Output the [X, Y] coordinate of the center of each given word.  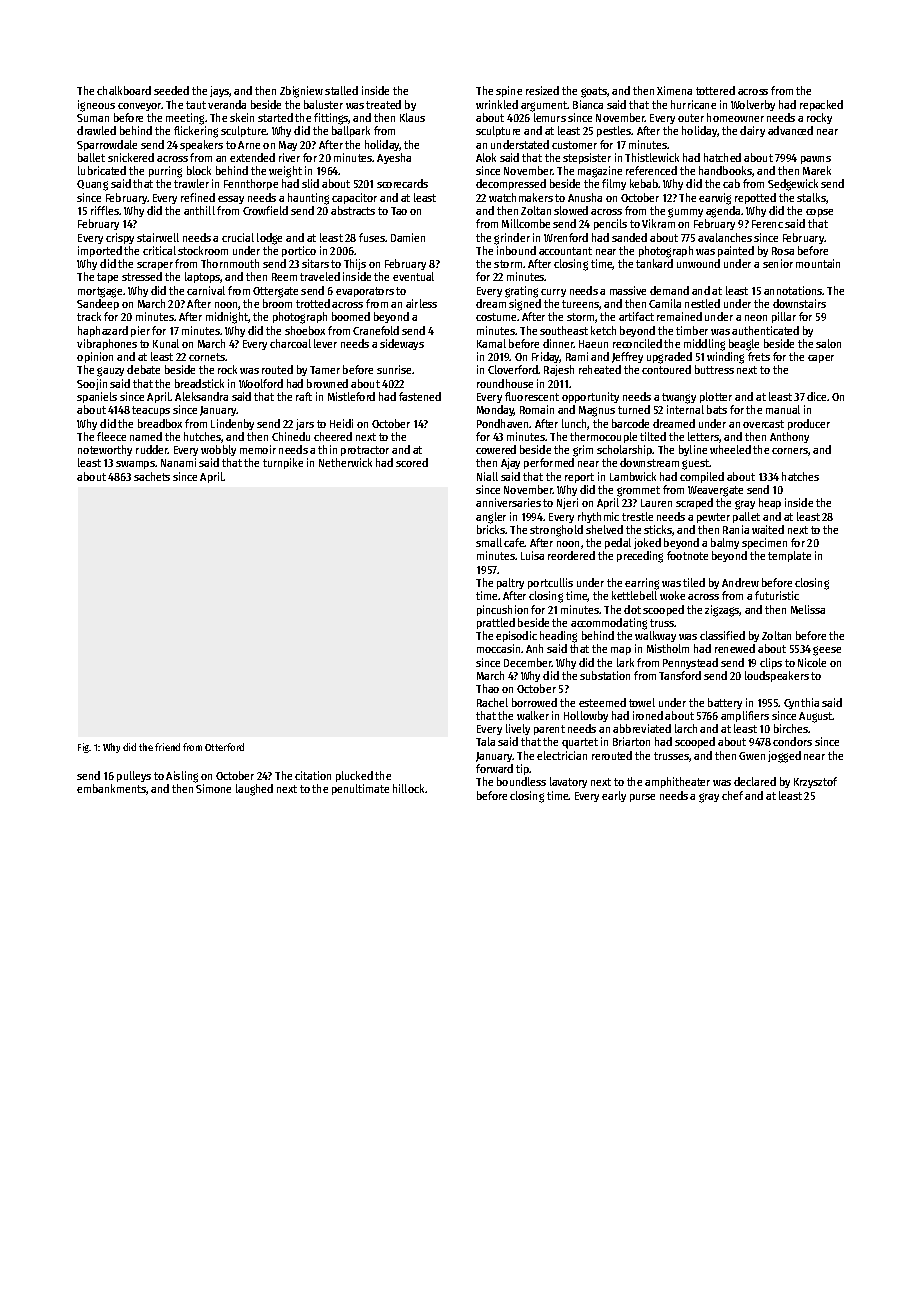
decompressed [511, 184]
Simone [213, 788]
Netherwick [345, 462]
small [489, 542]
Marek [817, 170]
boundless [521, 781]
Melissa [808, 609]
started [275, 117]
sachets [152, 476]
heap [770, 503]
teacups [151, 411]
